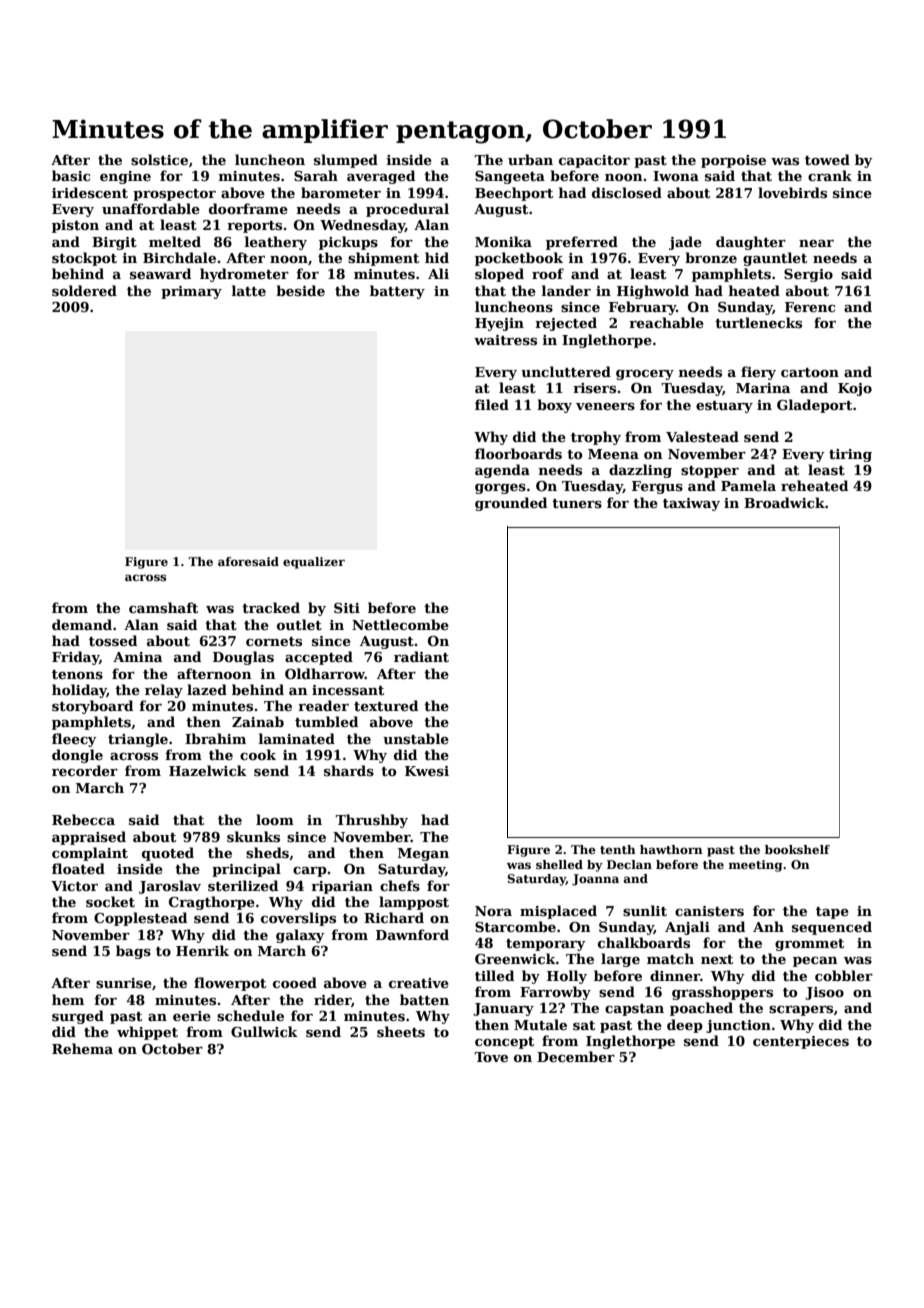 Image resolution: width=924 pixels, height=1308 pixels. I want to click on bookshelf, so click(797, 849).
